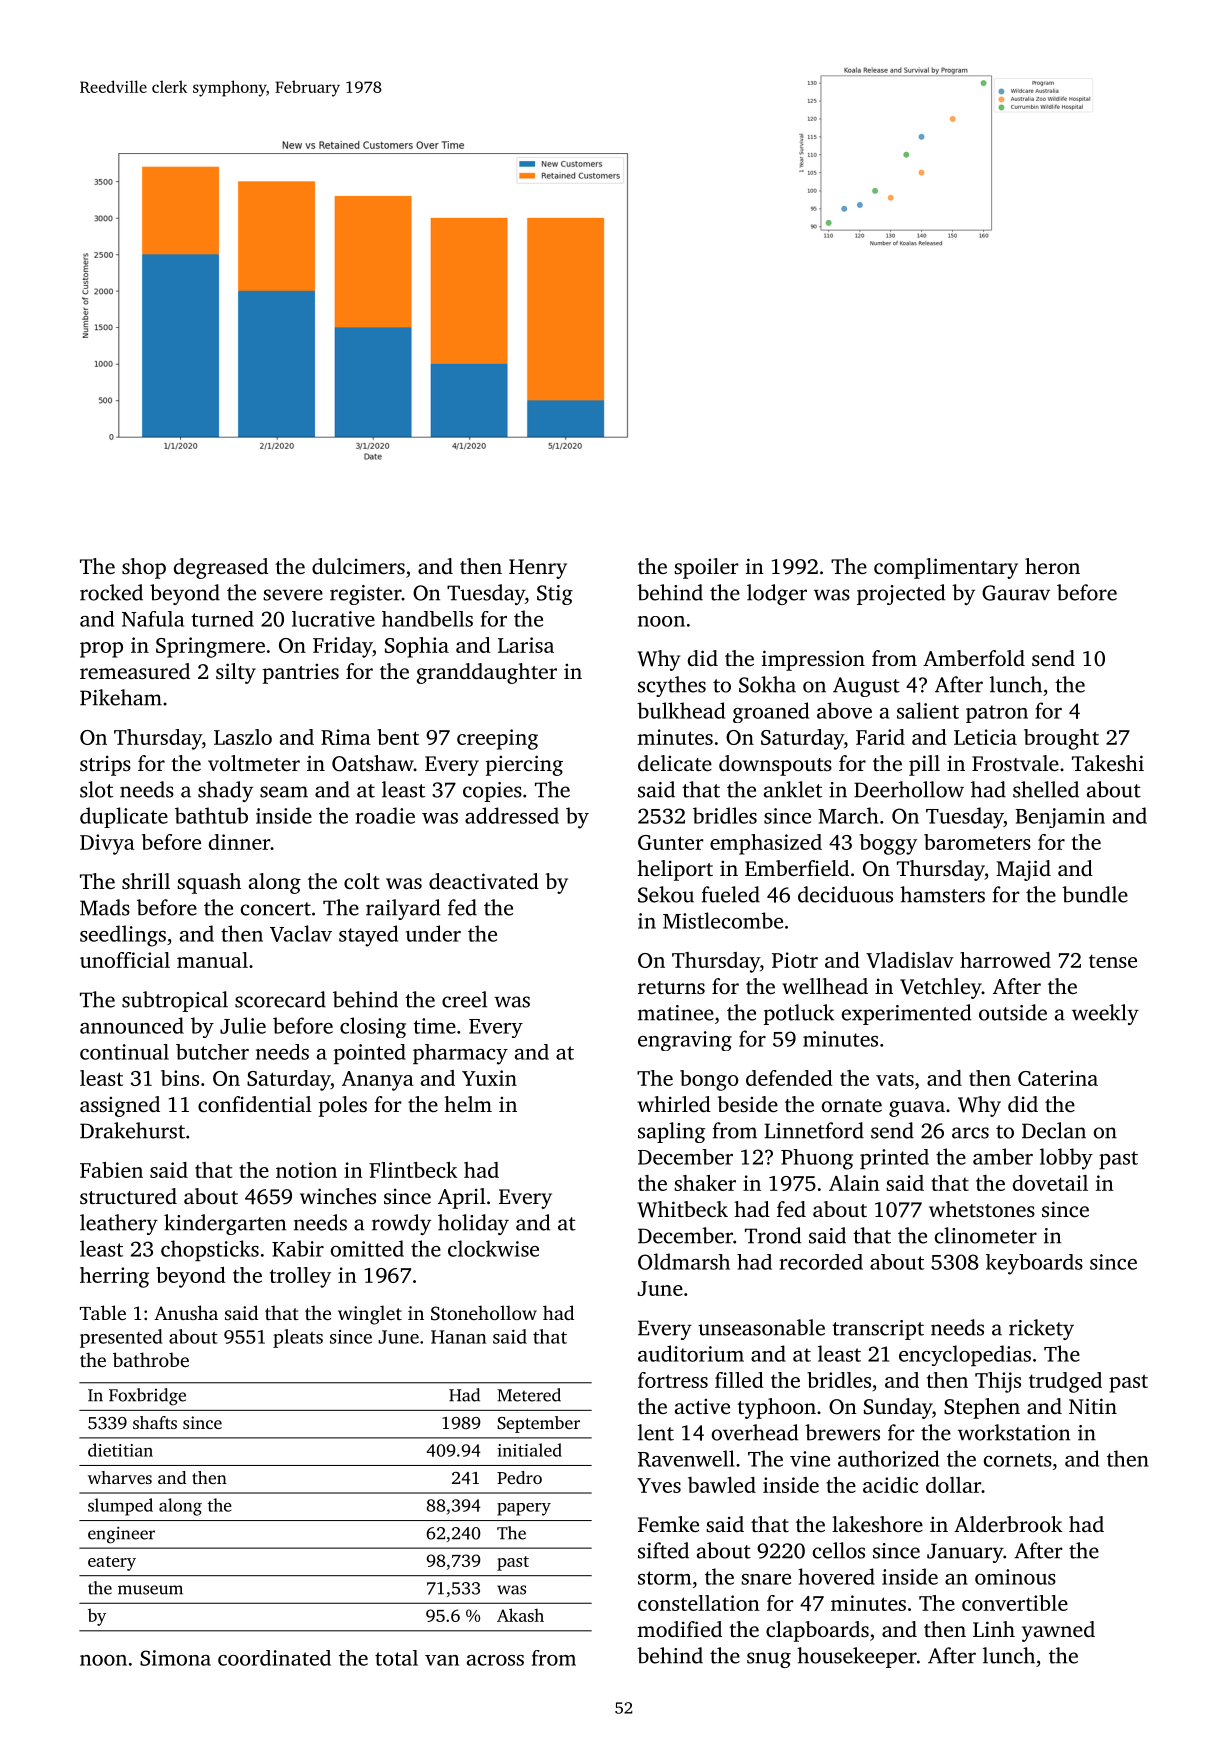 This page has height=1739, width=1229. What do you see at coordinates (997, 714) in the page?
I see `patron` at bounding box center [997, 714].
